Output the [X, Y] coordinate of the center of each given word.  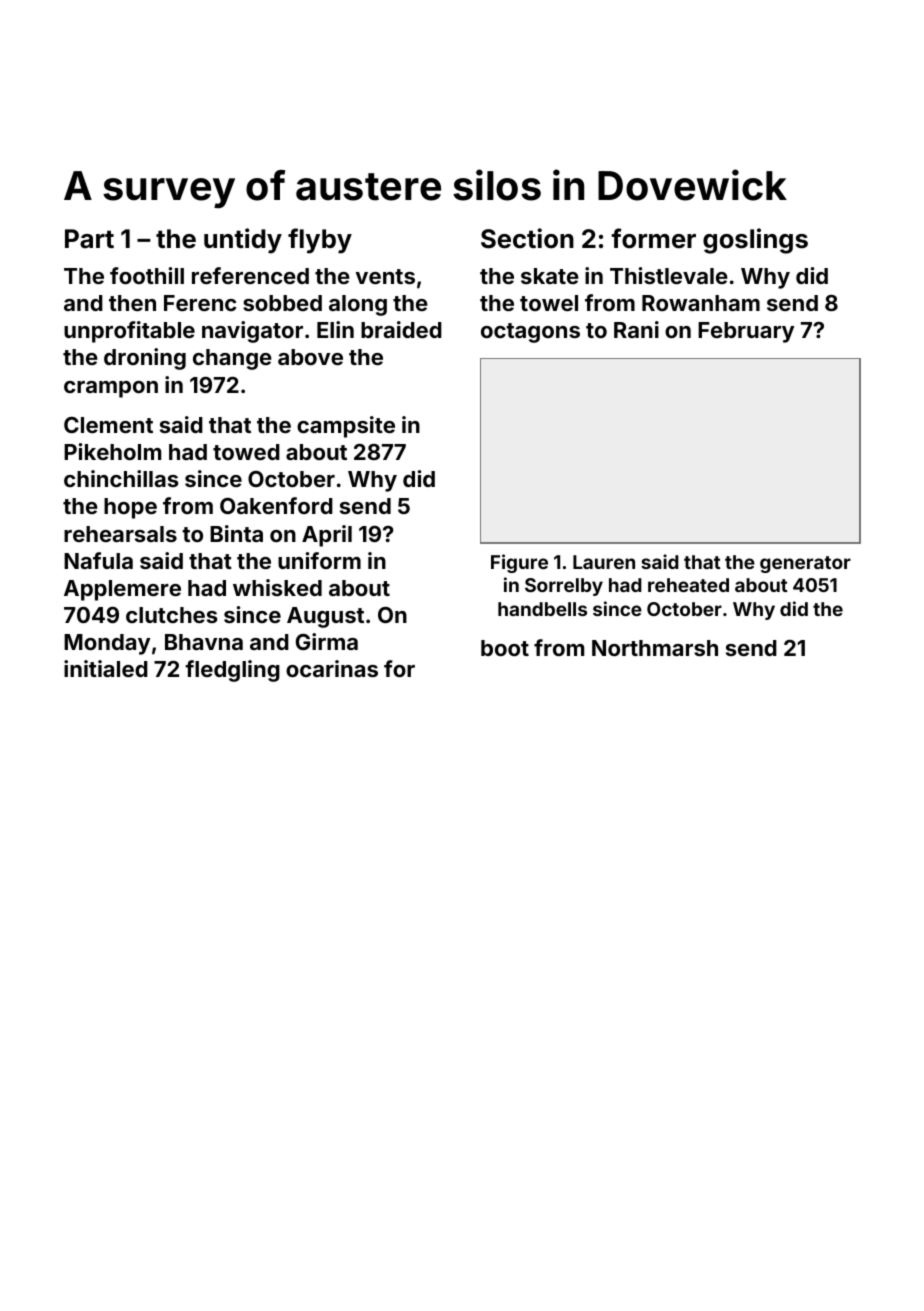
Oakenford [276, 505]
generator [805, 564]
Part [89, 239]
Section [527, 238]
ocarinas [332, 668]
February [746, 332]
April [327, 536]
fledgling [232, 671]
